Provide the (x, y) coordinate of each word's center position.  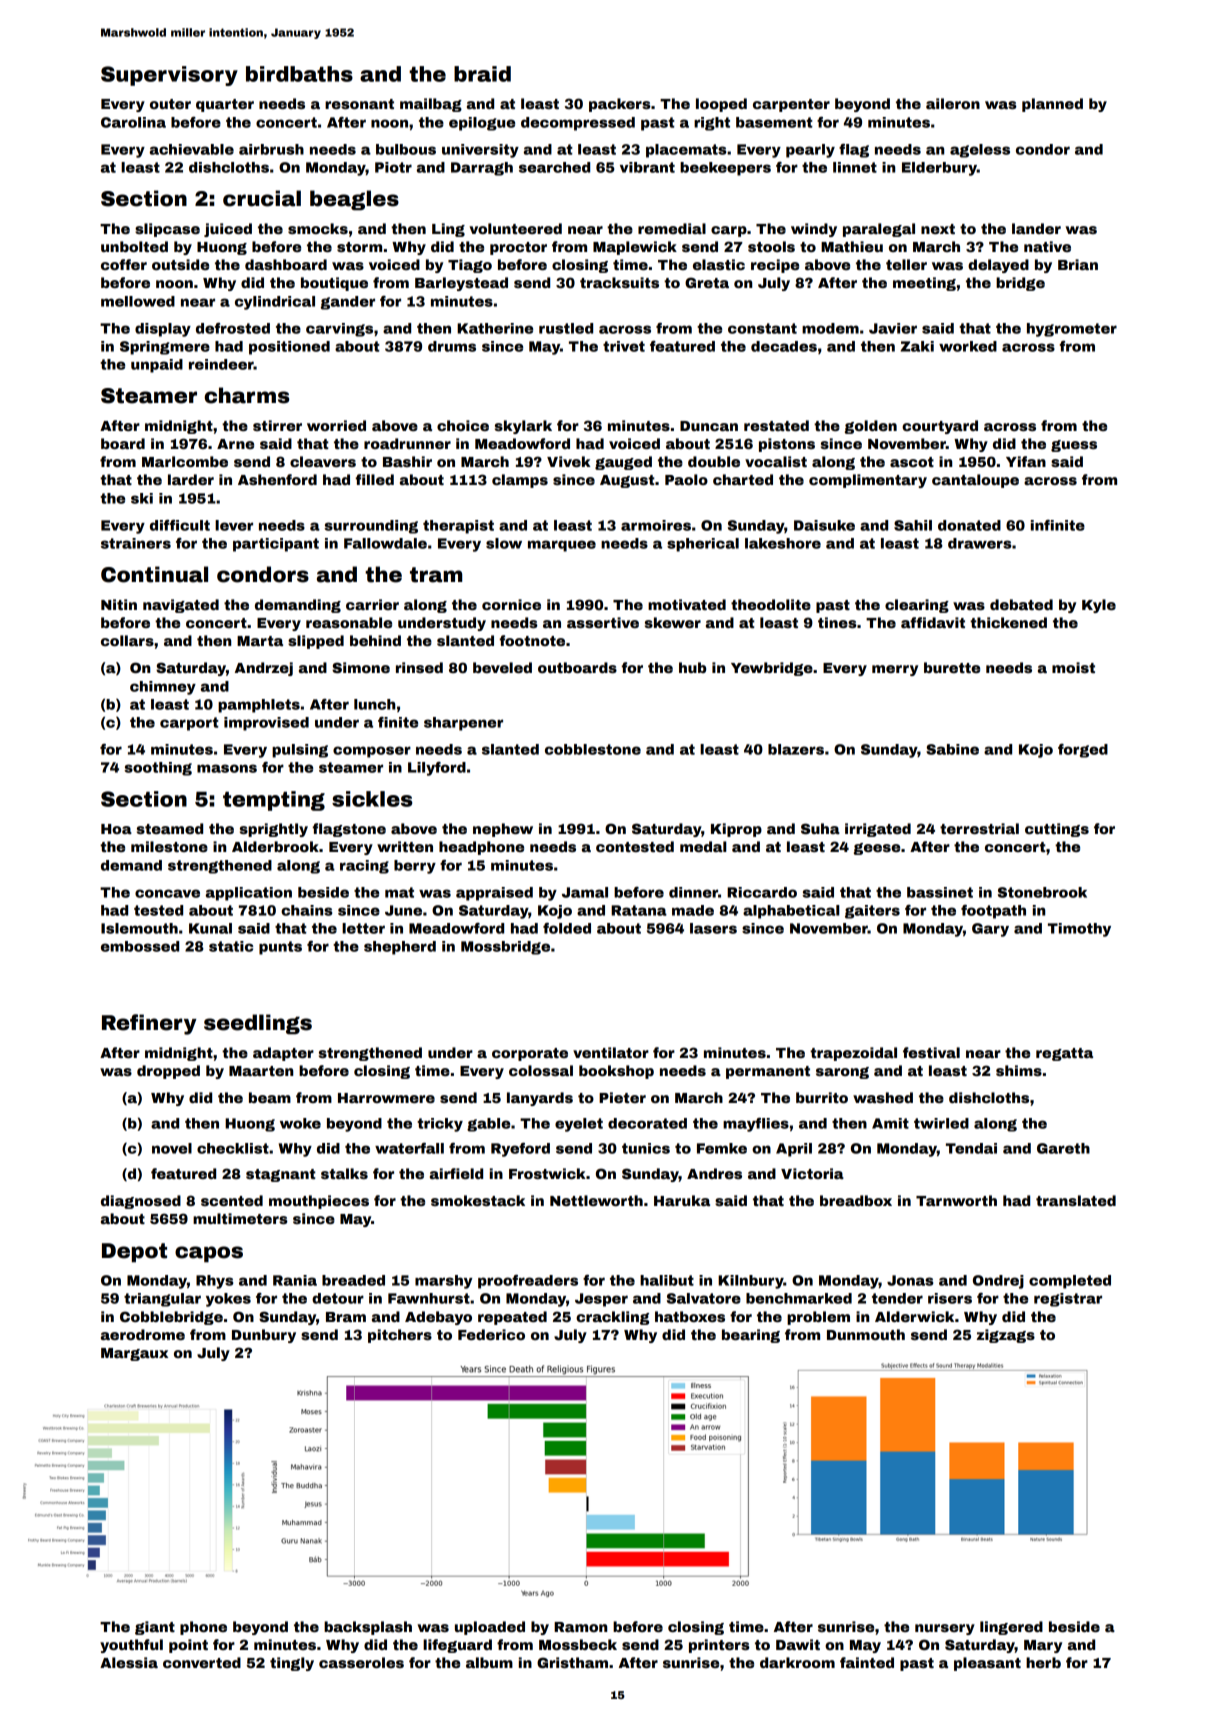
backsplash (368, 1628)
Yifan (1026, 461)
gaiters (872, 912)
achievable (192, 149)
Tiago (470, 266)
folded (567, 928)
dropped (168, 1072)
